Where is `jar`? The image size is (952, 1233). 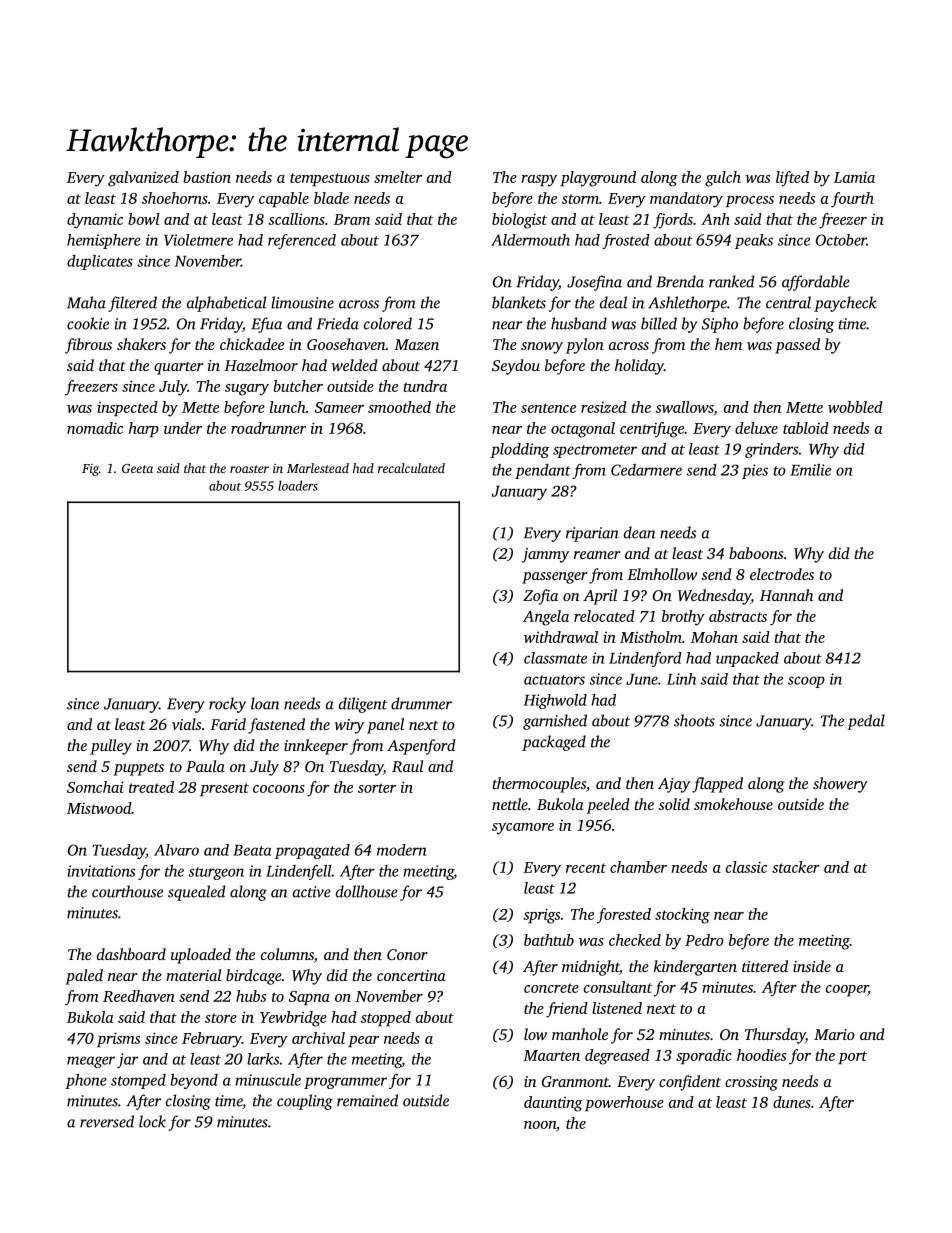 jar is located at coordinates (127, 1060).
